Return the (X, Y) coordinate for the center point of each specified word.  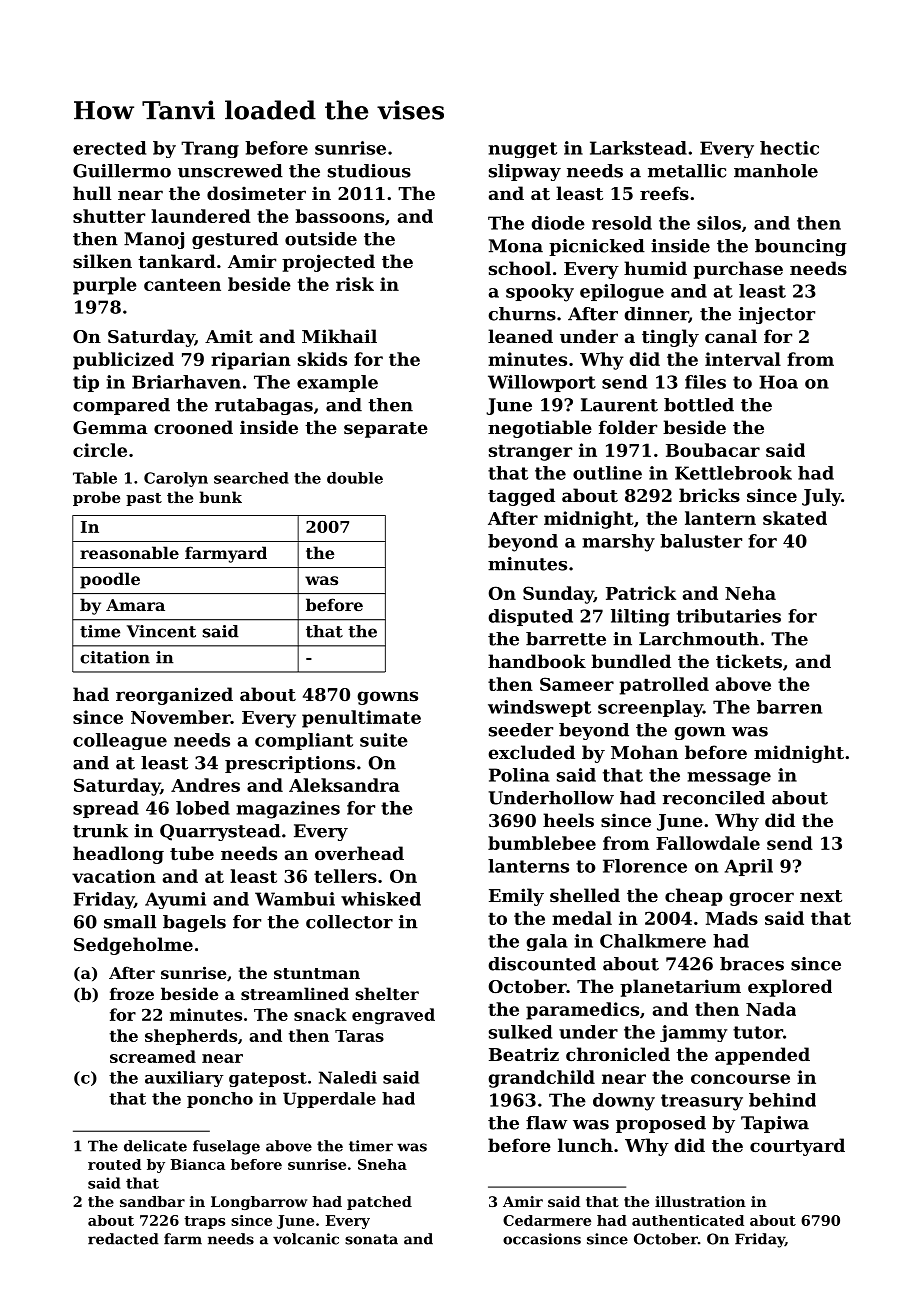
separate (386, 430)
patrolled (664, 686)
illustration (700, 1201)
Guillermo (122, 171)
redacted (123, 1239)
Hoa (778, 382)
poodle (110, 580)
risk (355, 284)
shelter (387, 993)
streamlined (295, 993)
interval (743, 359)
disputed (530, 617)
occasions (542, 1239)
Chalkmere (653, 941)
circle (100, 450)
